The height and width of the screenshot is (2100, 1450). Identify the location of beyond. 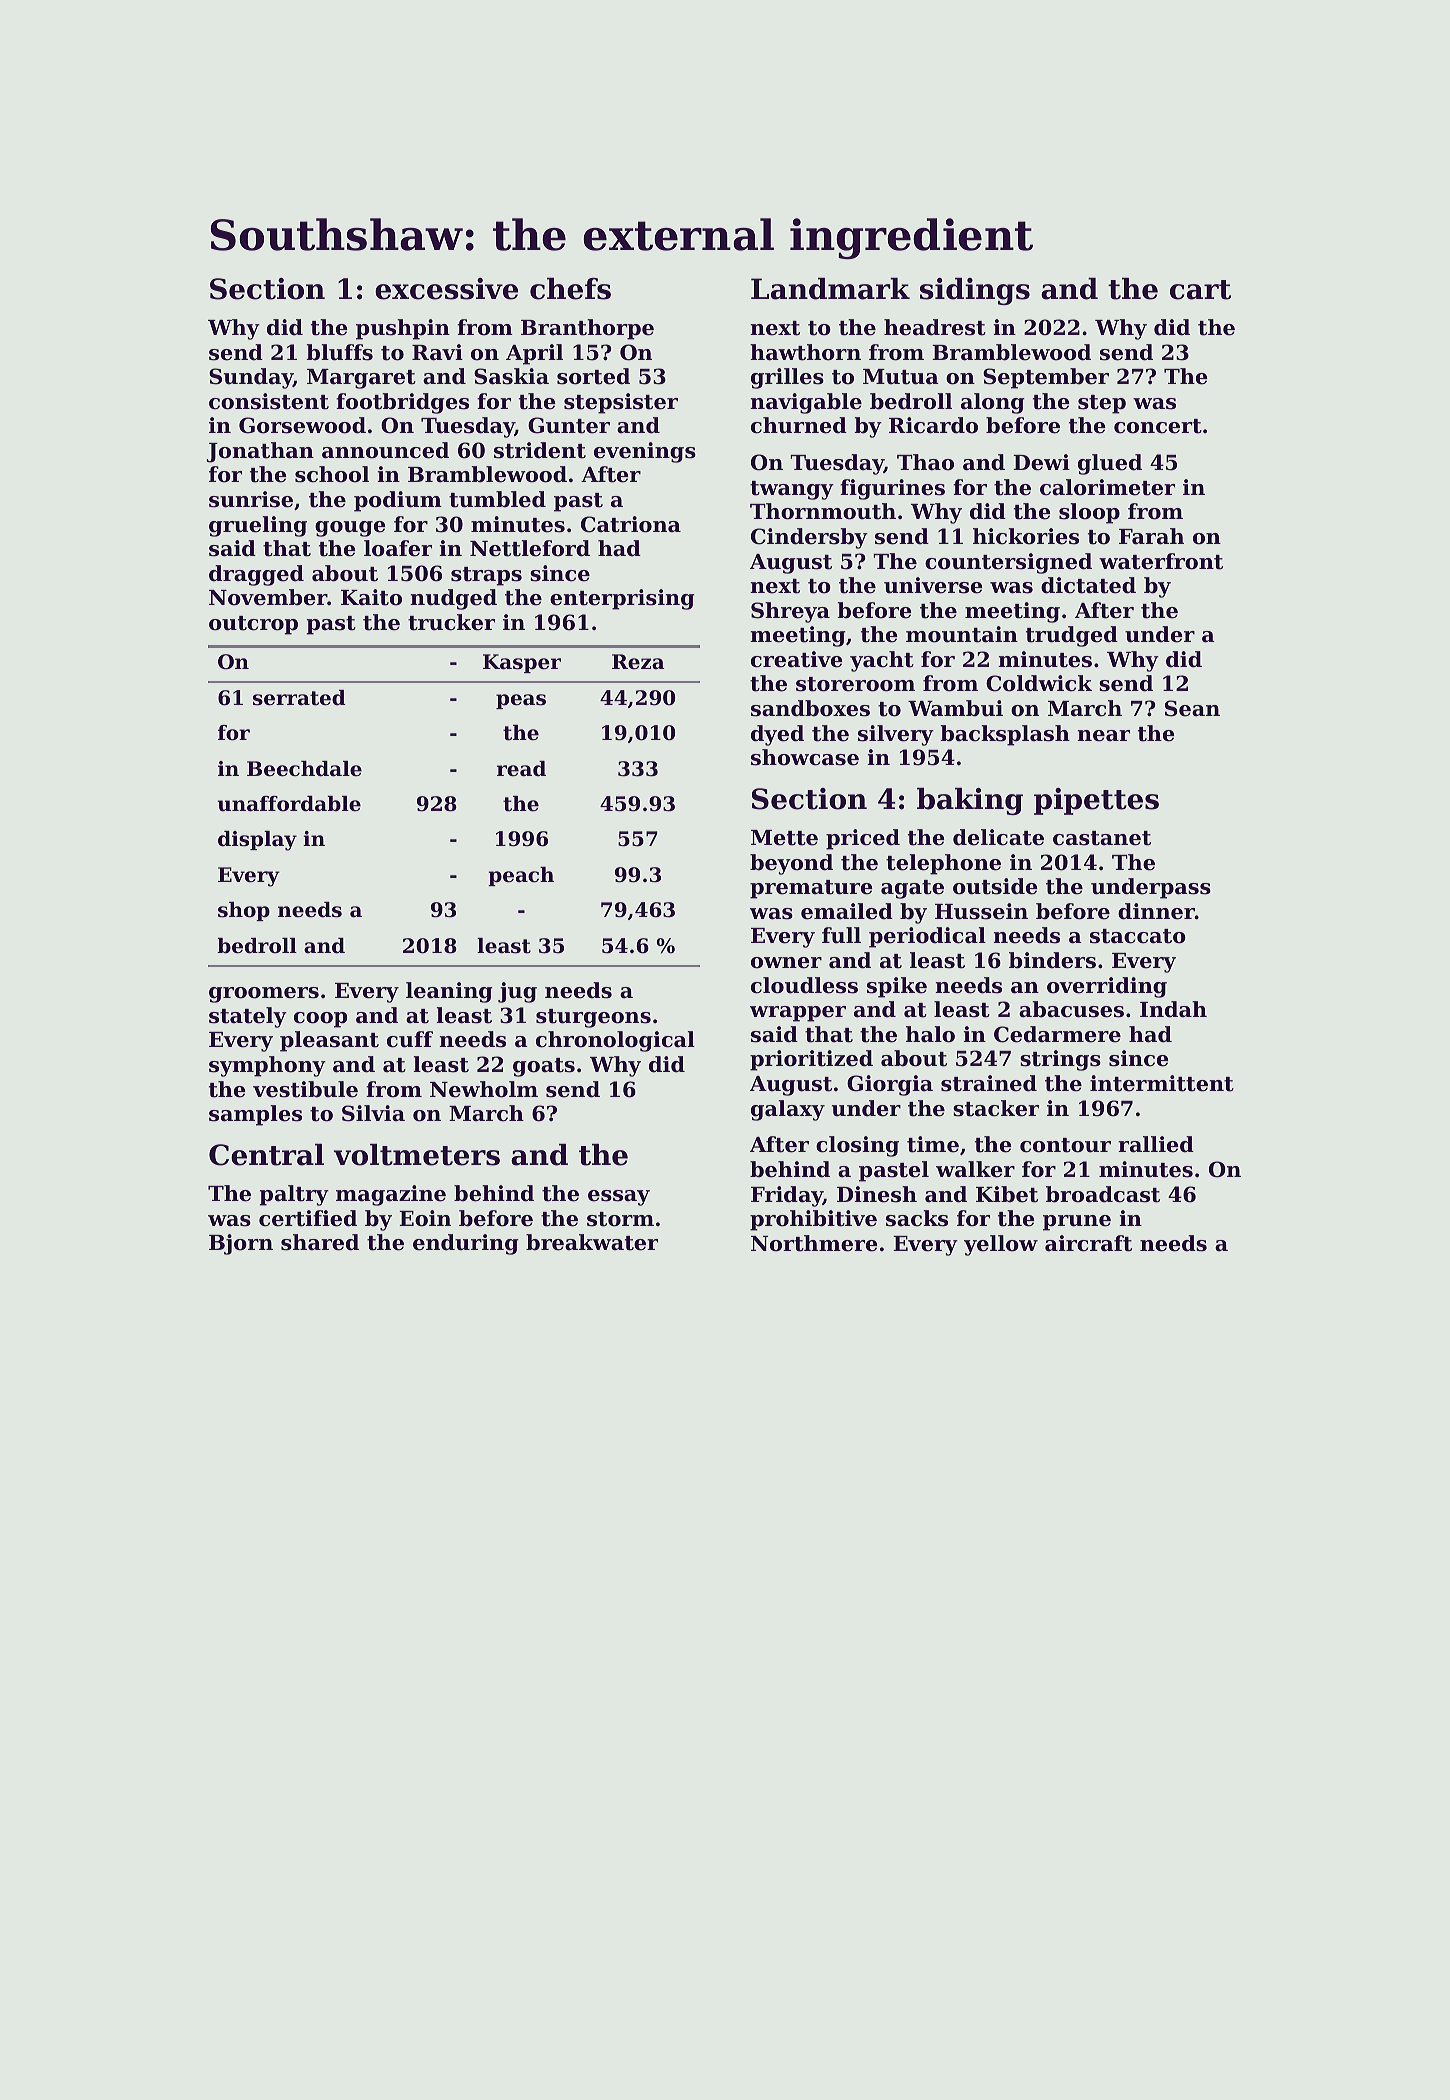
(791, 864).
